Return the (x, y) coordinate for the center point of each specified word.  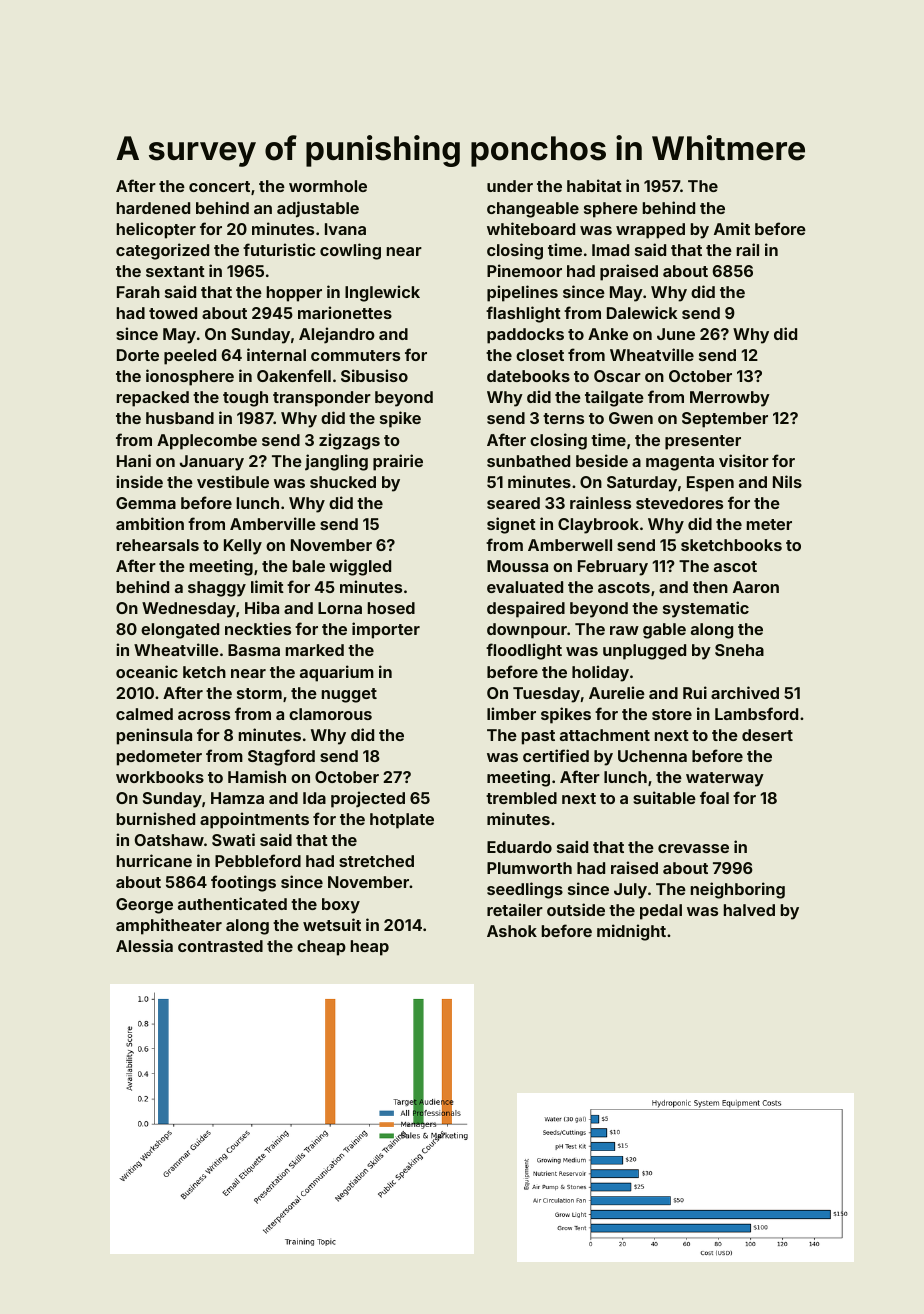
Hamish (257, 776)
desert (767, 735)
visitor (744, 460)
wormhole (328, 186)
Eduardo (519, 847)
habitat (594, 185)
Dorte (138, 355)
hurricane (154, 860)
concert (219, 186)
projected (368, 799)
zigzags (349, 441)
